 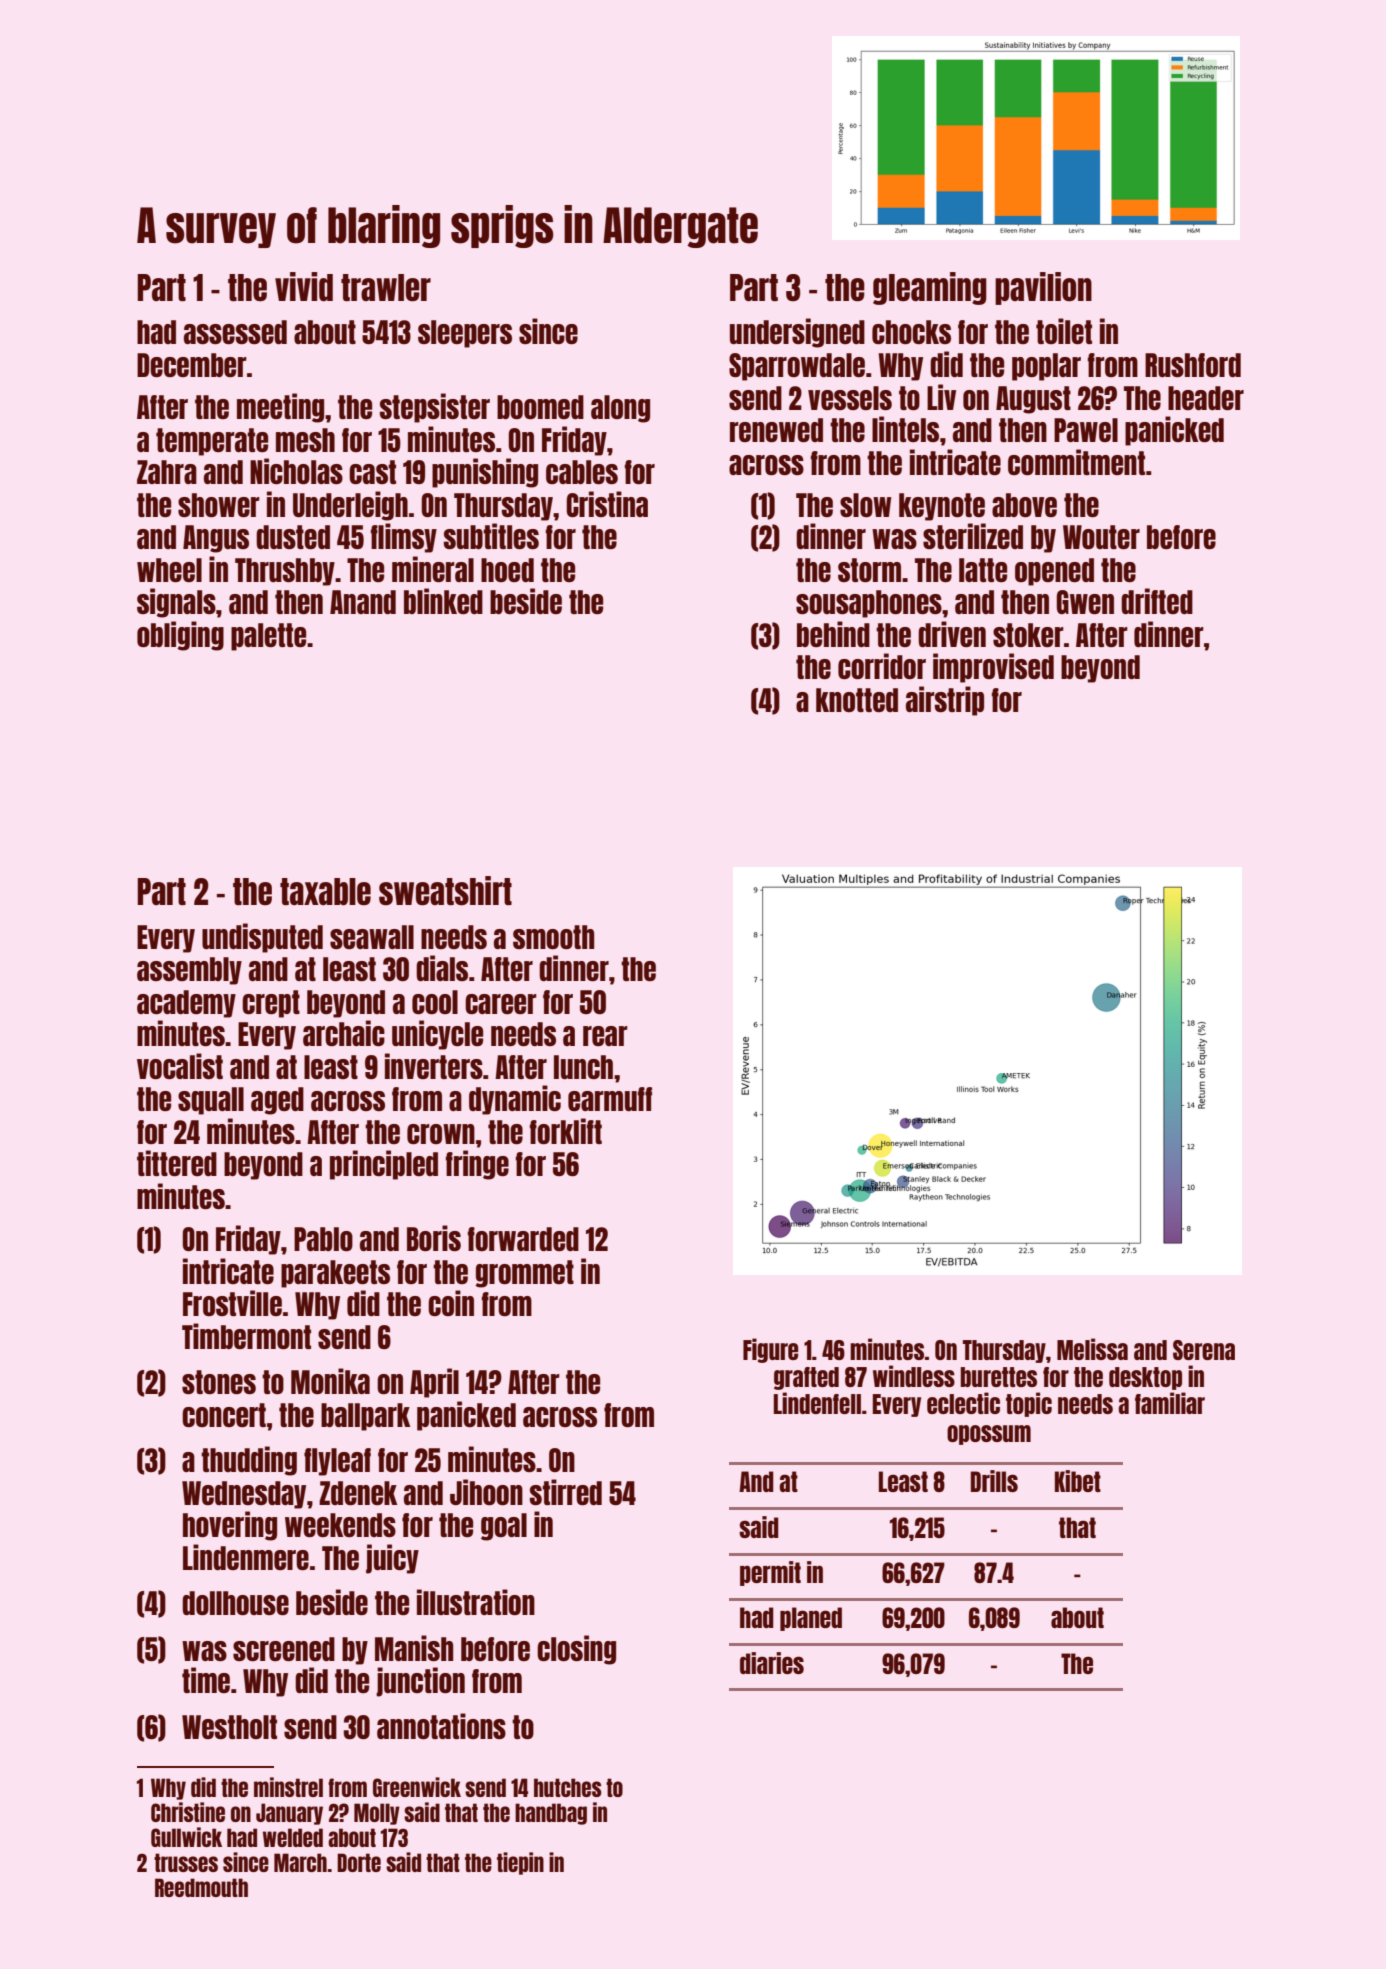 What do you see at coordinates (304, 286) in the screenshot?
I see `vivid` at bounding box center [304, 286].
